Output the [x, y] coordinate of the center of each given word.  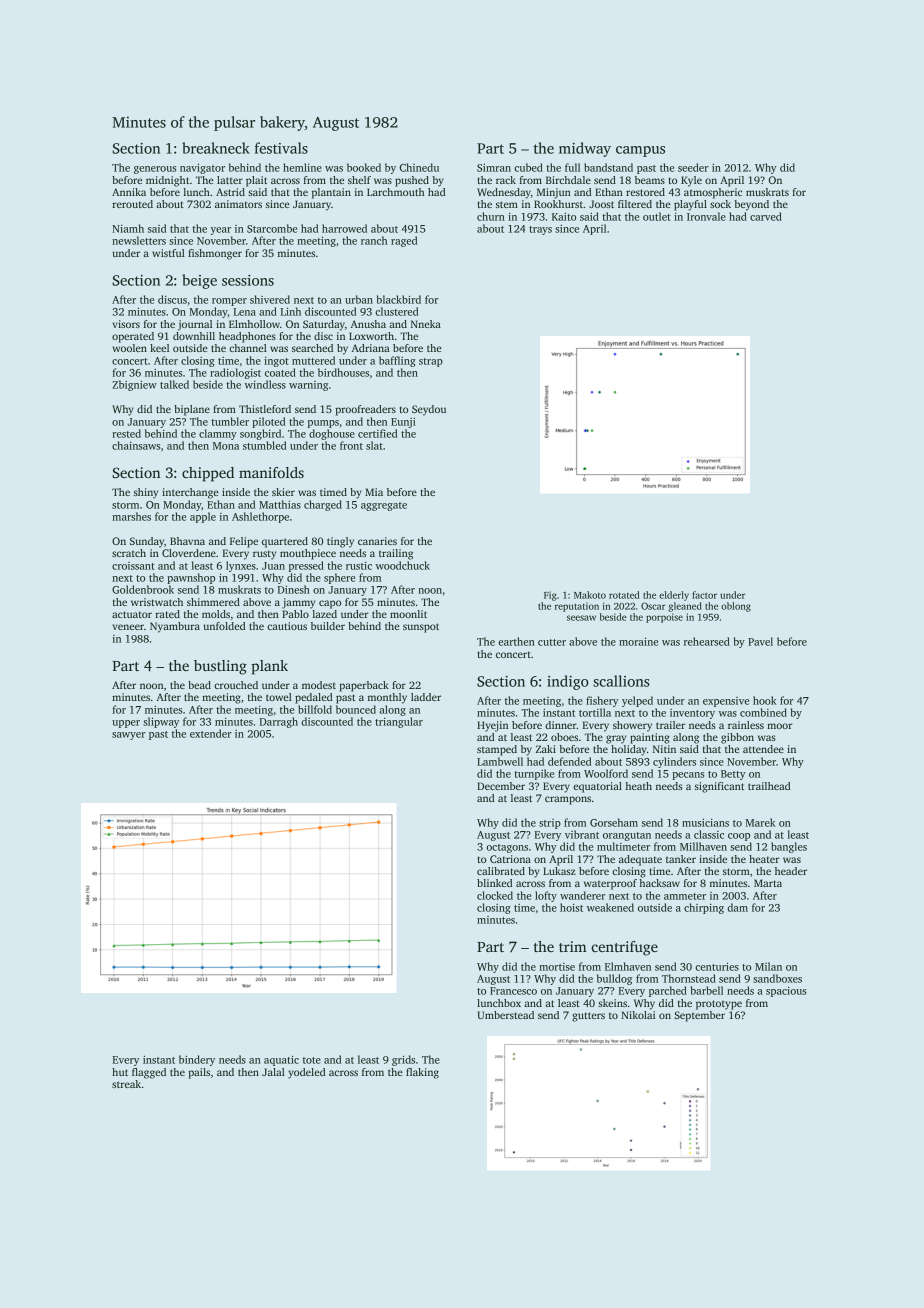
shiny [146, 493]
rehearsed [707, 641]
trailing [396, 554]
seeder [693, 167]
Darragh [278, 722]
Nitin [664, 749]
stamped [497, 750]
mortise [557, 967]
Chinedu [419, 167]
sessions [248, 280]
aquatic [281, 1061]
